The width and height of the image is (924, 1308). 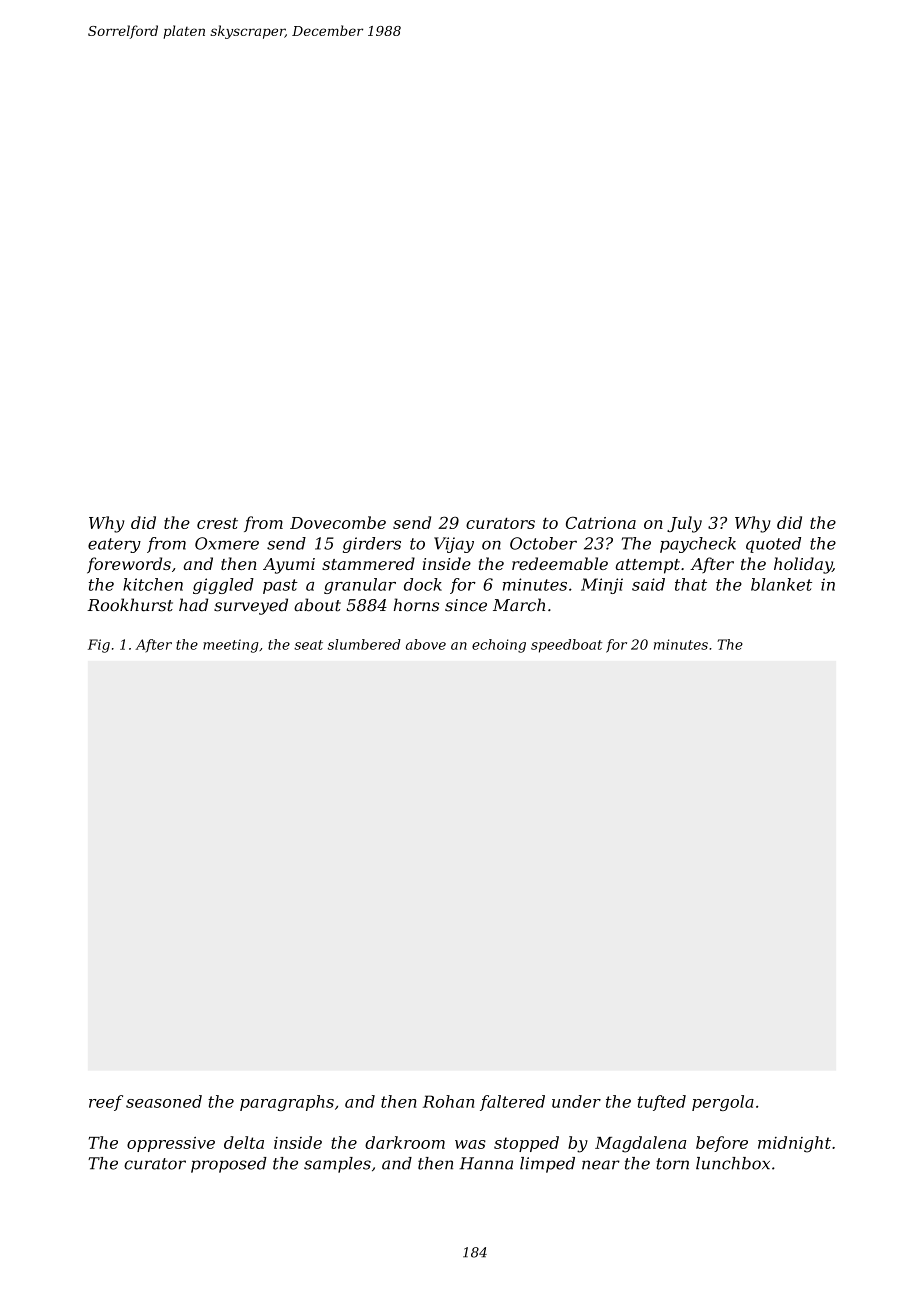 What do you see at coordinates (229, 1165) in the image?
I see `proposed` at bounding box center [229, 1165].
